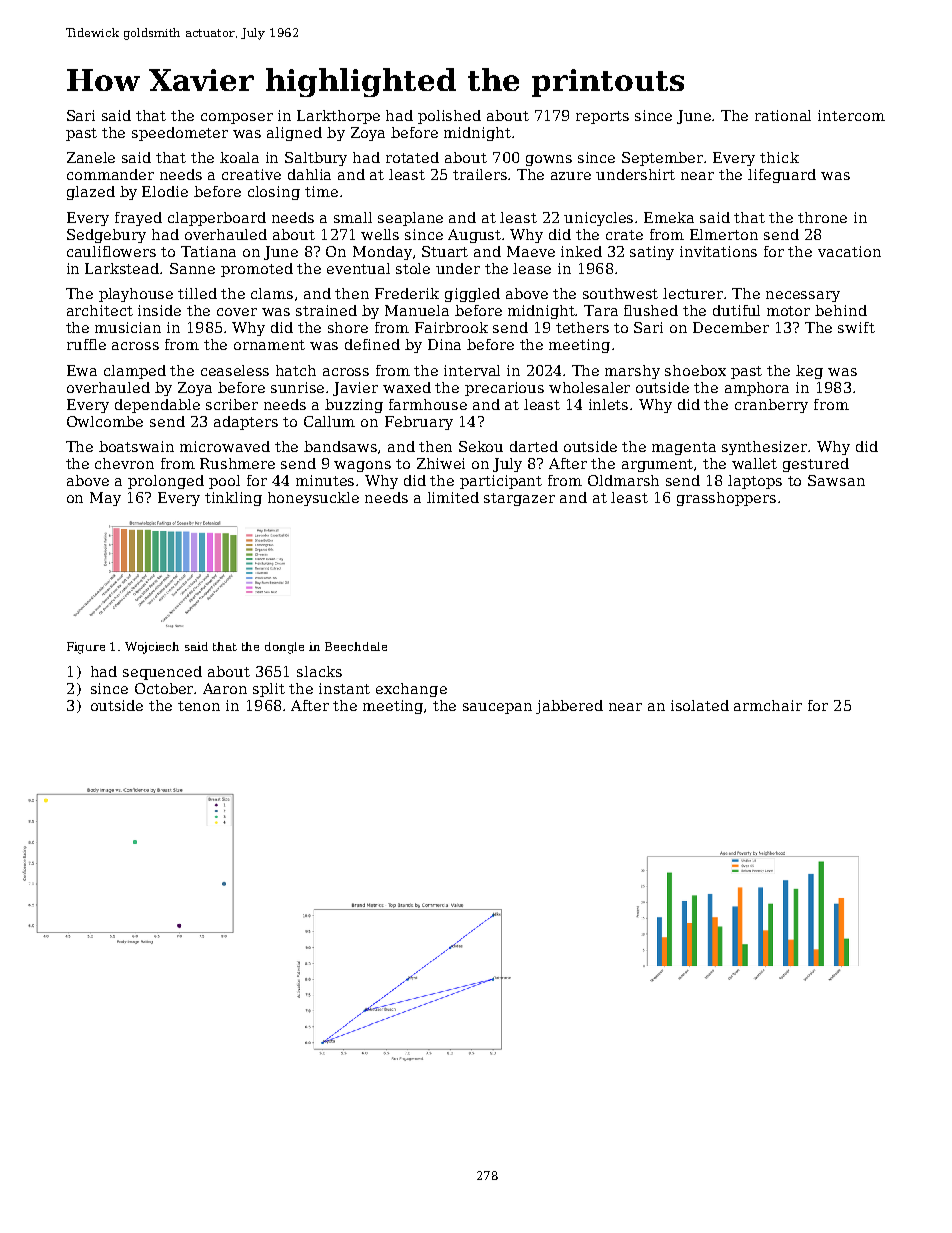 The width and height of the screenshot is (952, 1233). I want to click on shore, so click(348, 327).
